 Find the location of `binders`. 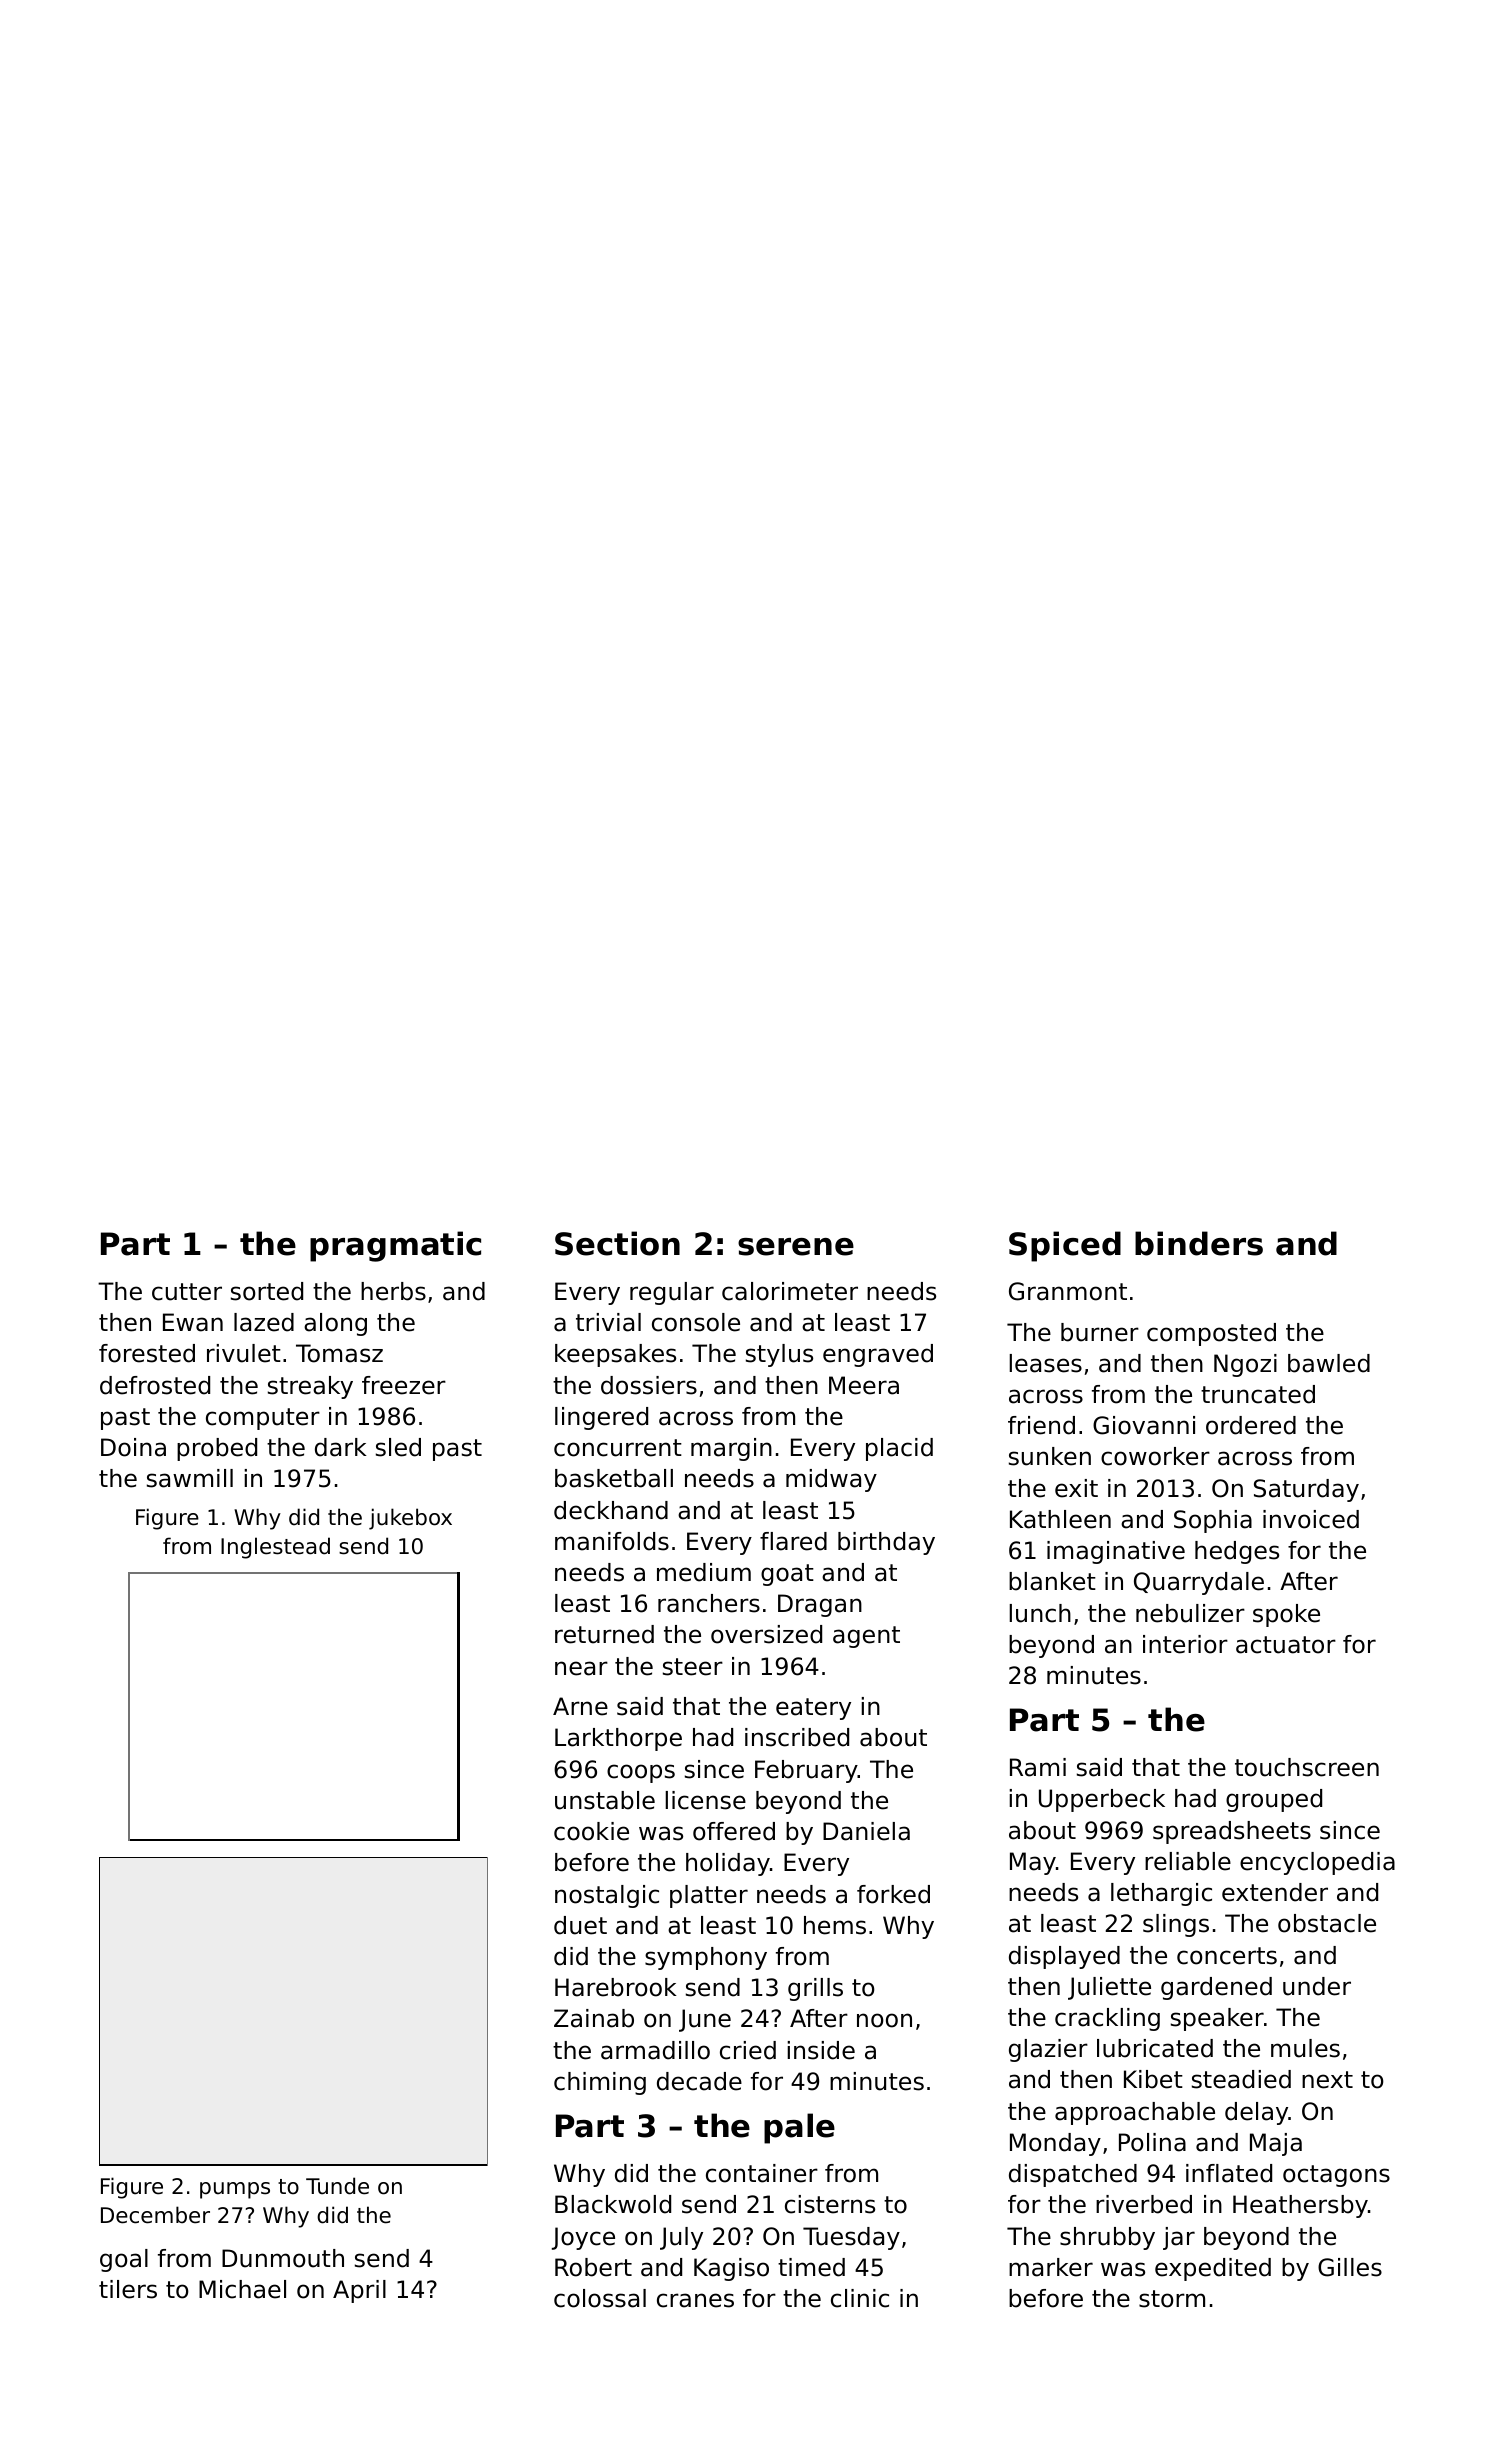

binders is located at coordinates (1199, 1243).
